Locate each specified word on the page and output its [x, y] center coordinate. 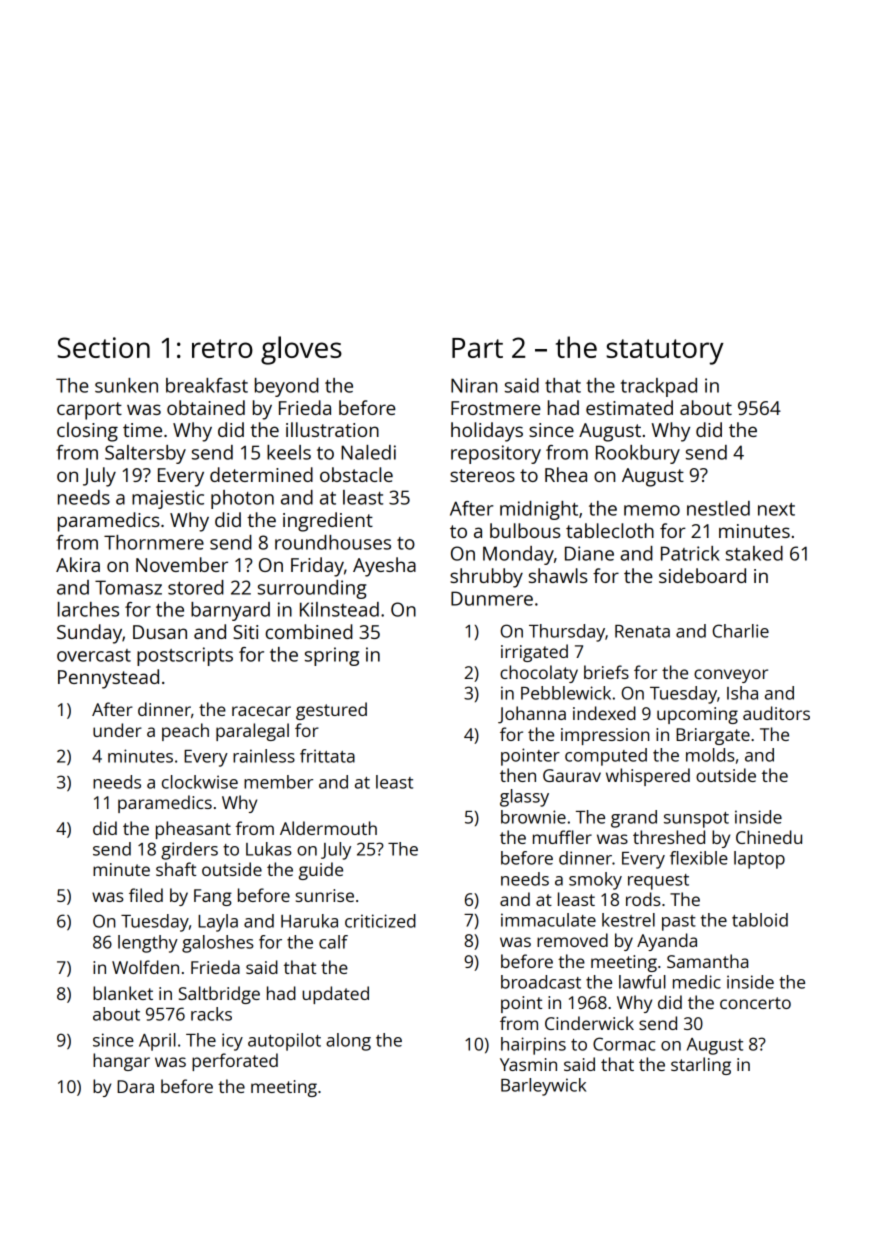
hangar [121, 1062]
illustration [332, 429]
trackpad [659, 387]
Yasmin [528, 1064]
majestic [168, 499]
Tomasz [128, 587]
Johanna [532, 715]
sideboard [702, 575]
